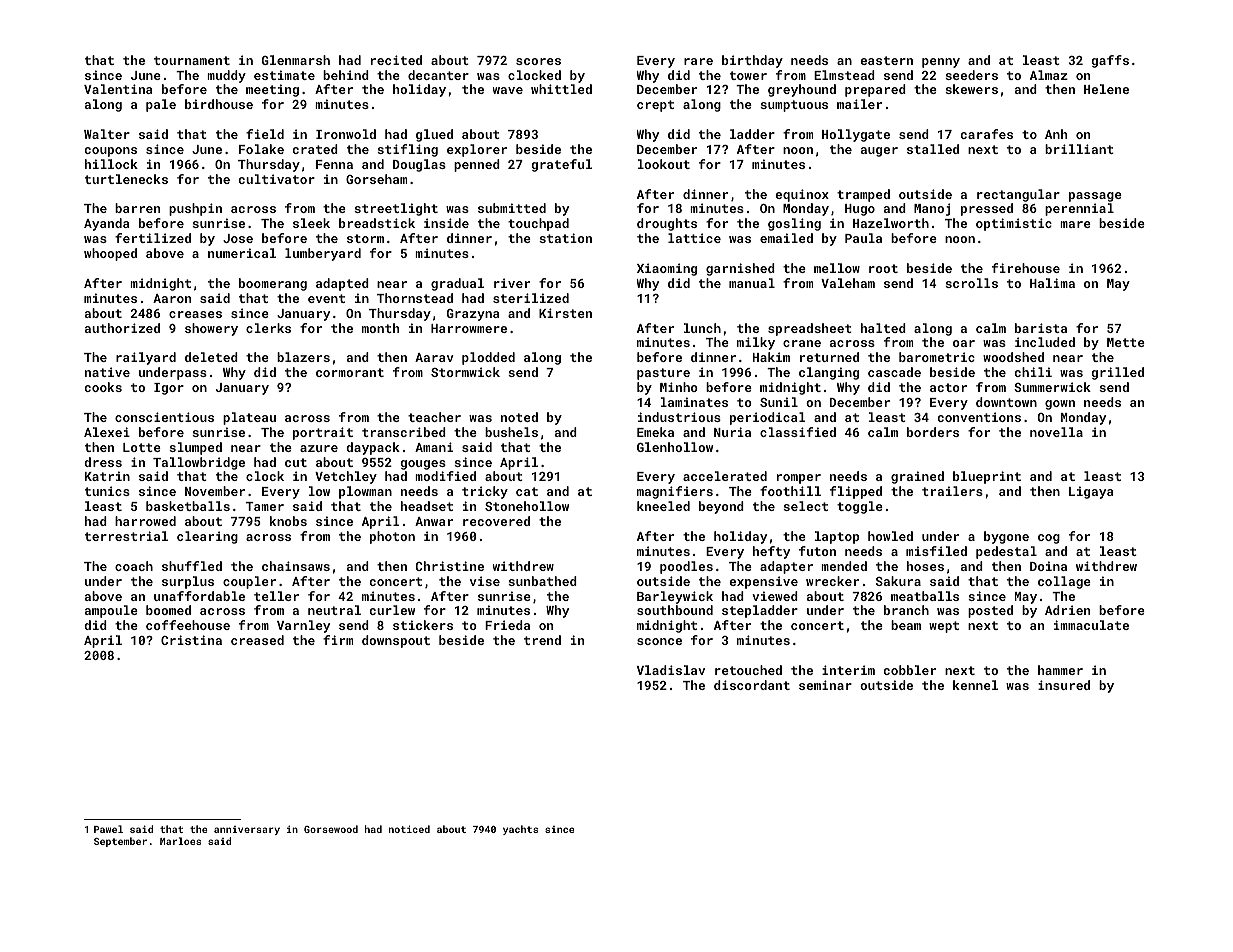 The width and height of the page is (1233, 952). I want to click on Emeka, so click(655, 432).
